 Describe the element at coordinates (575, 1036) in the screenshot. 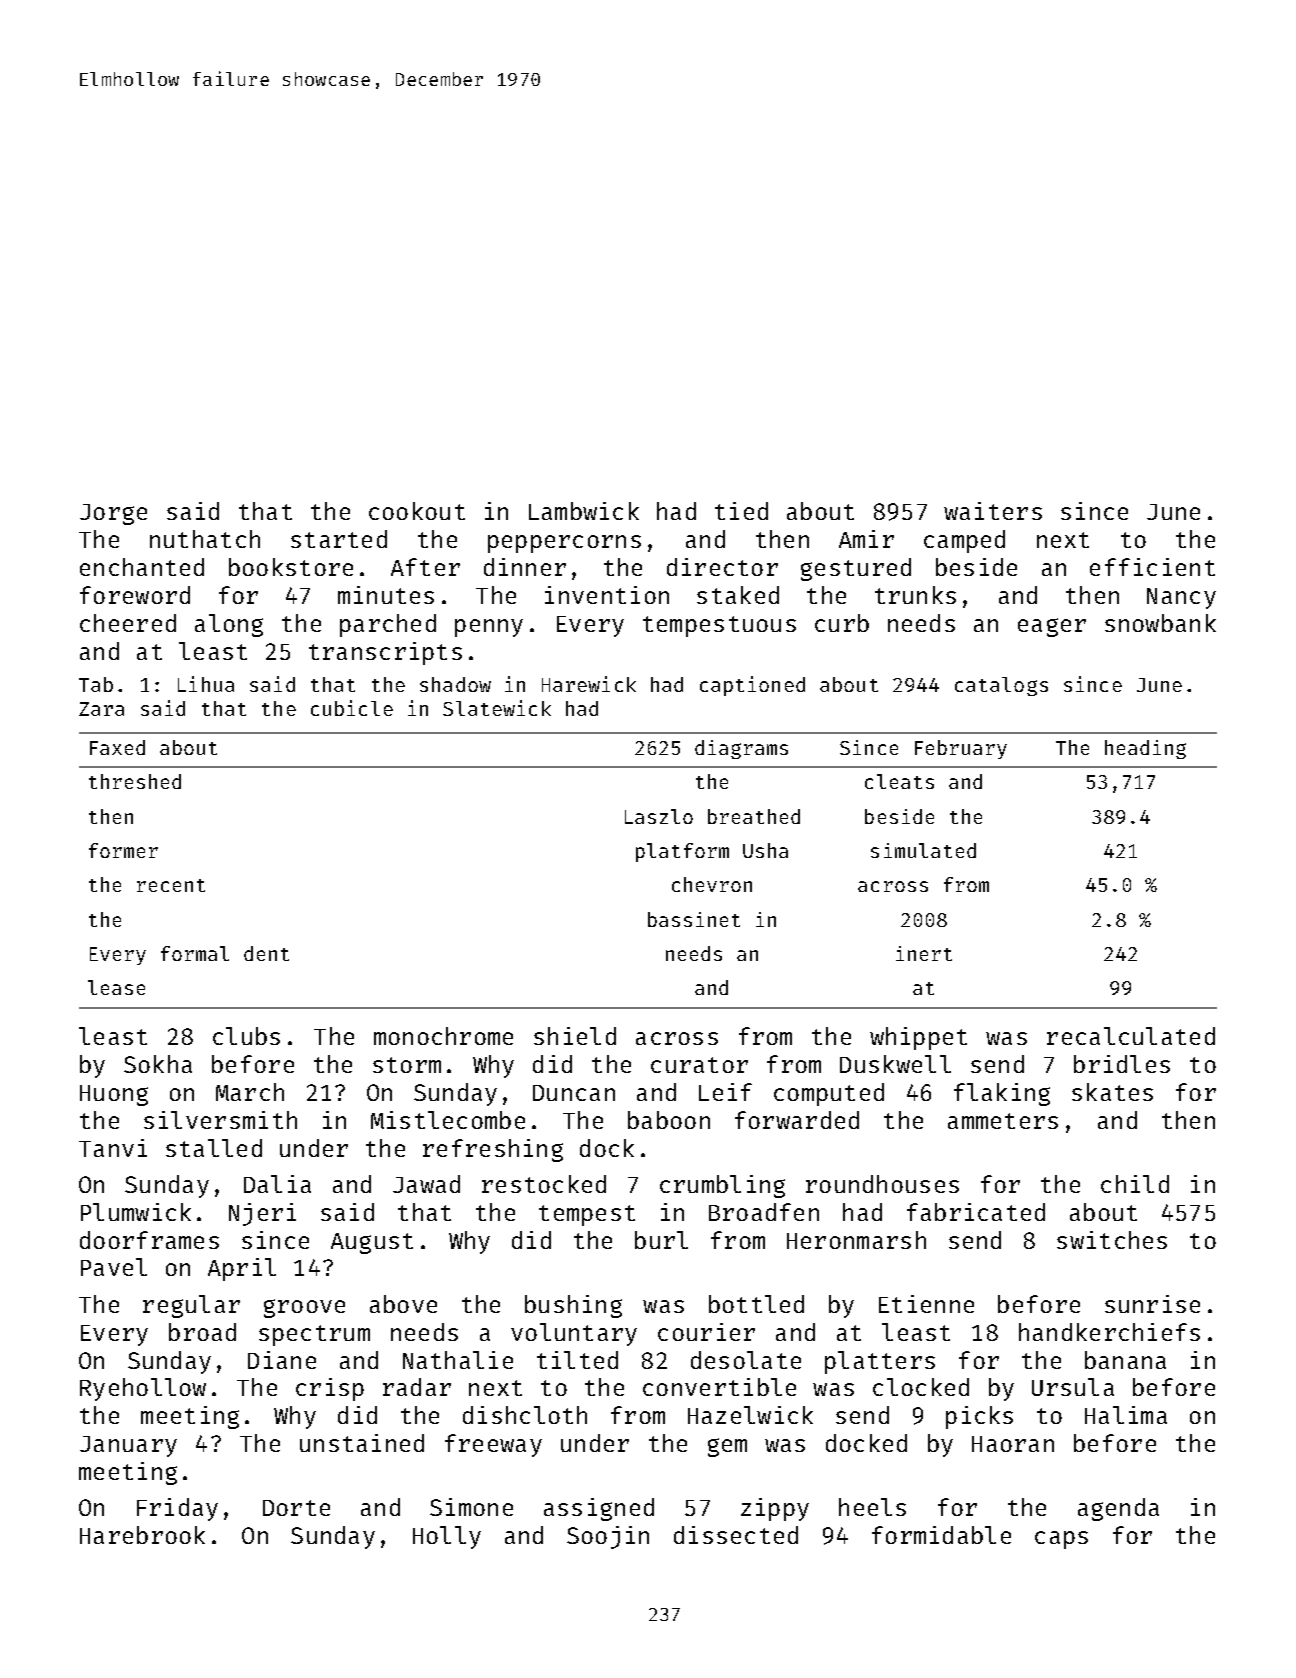

I see `shield` at that location.
